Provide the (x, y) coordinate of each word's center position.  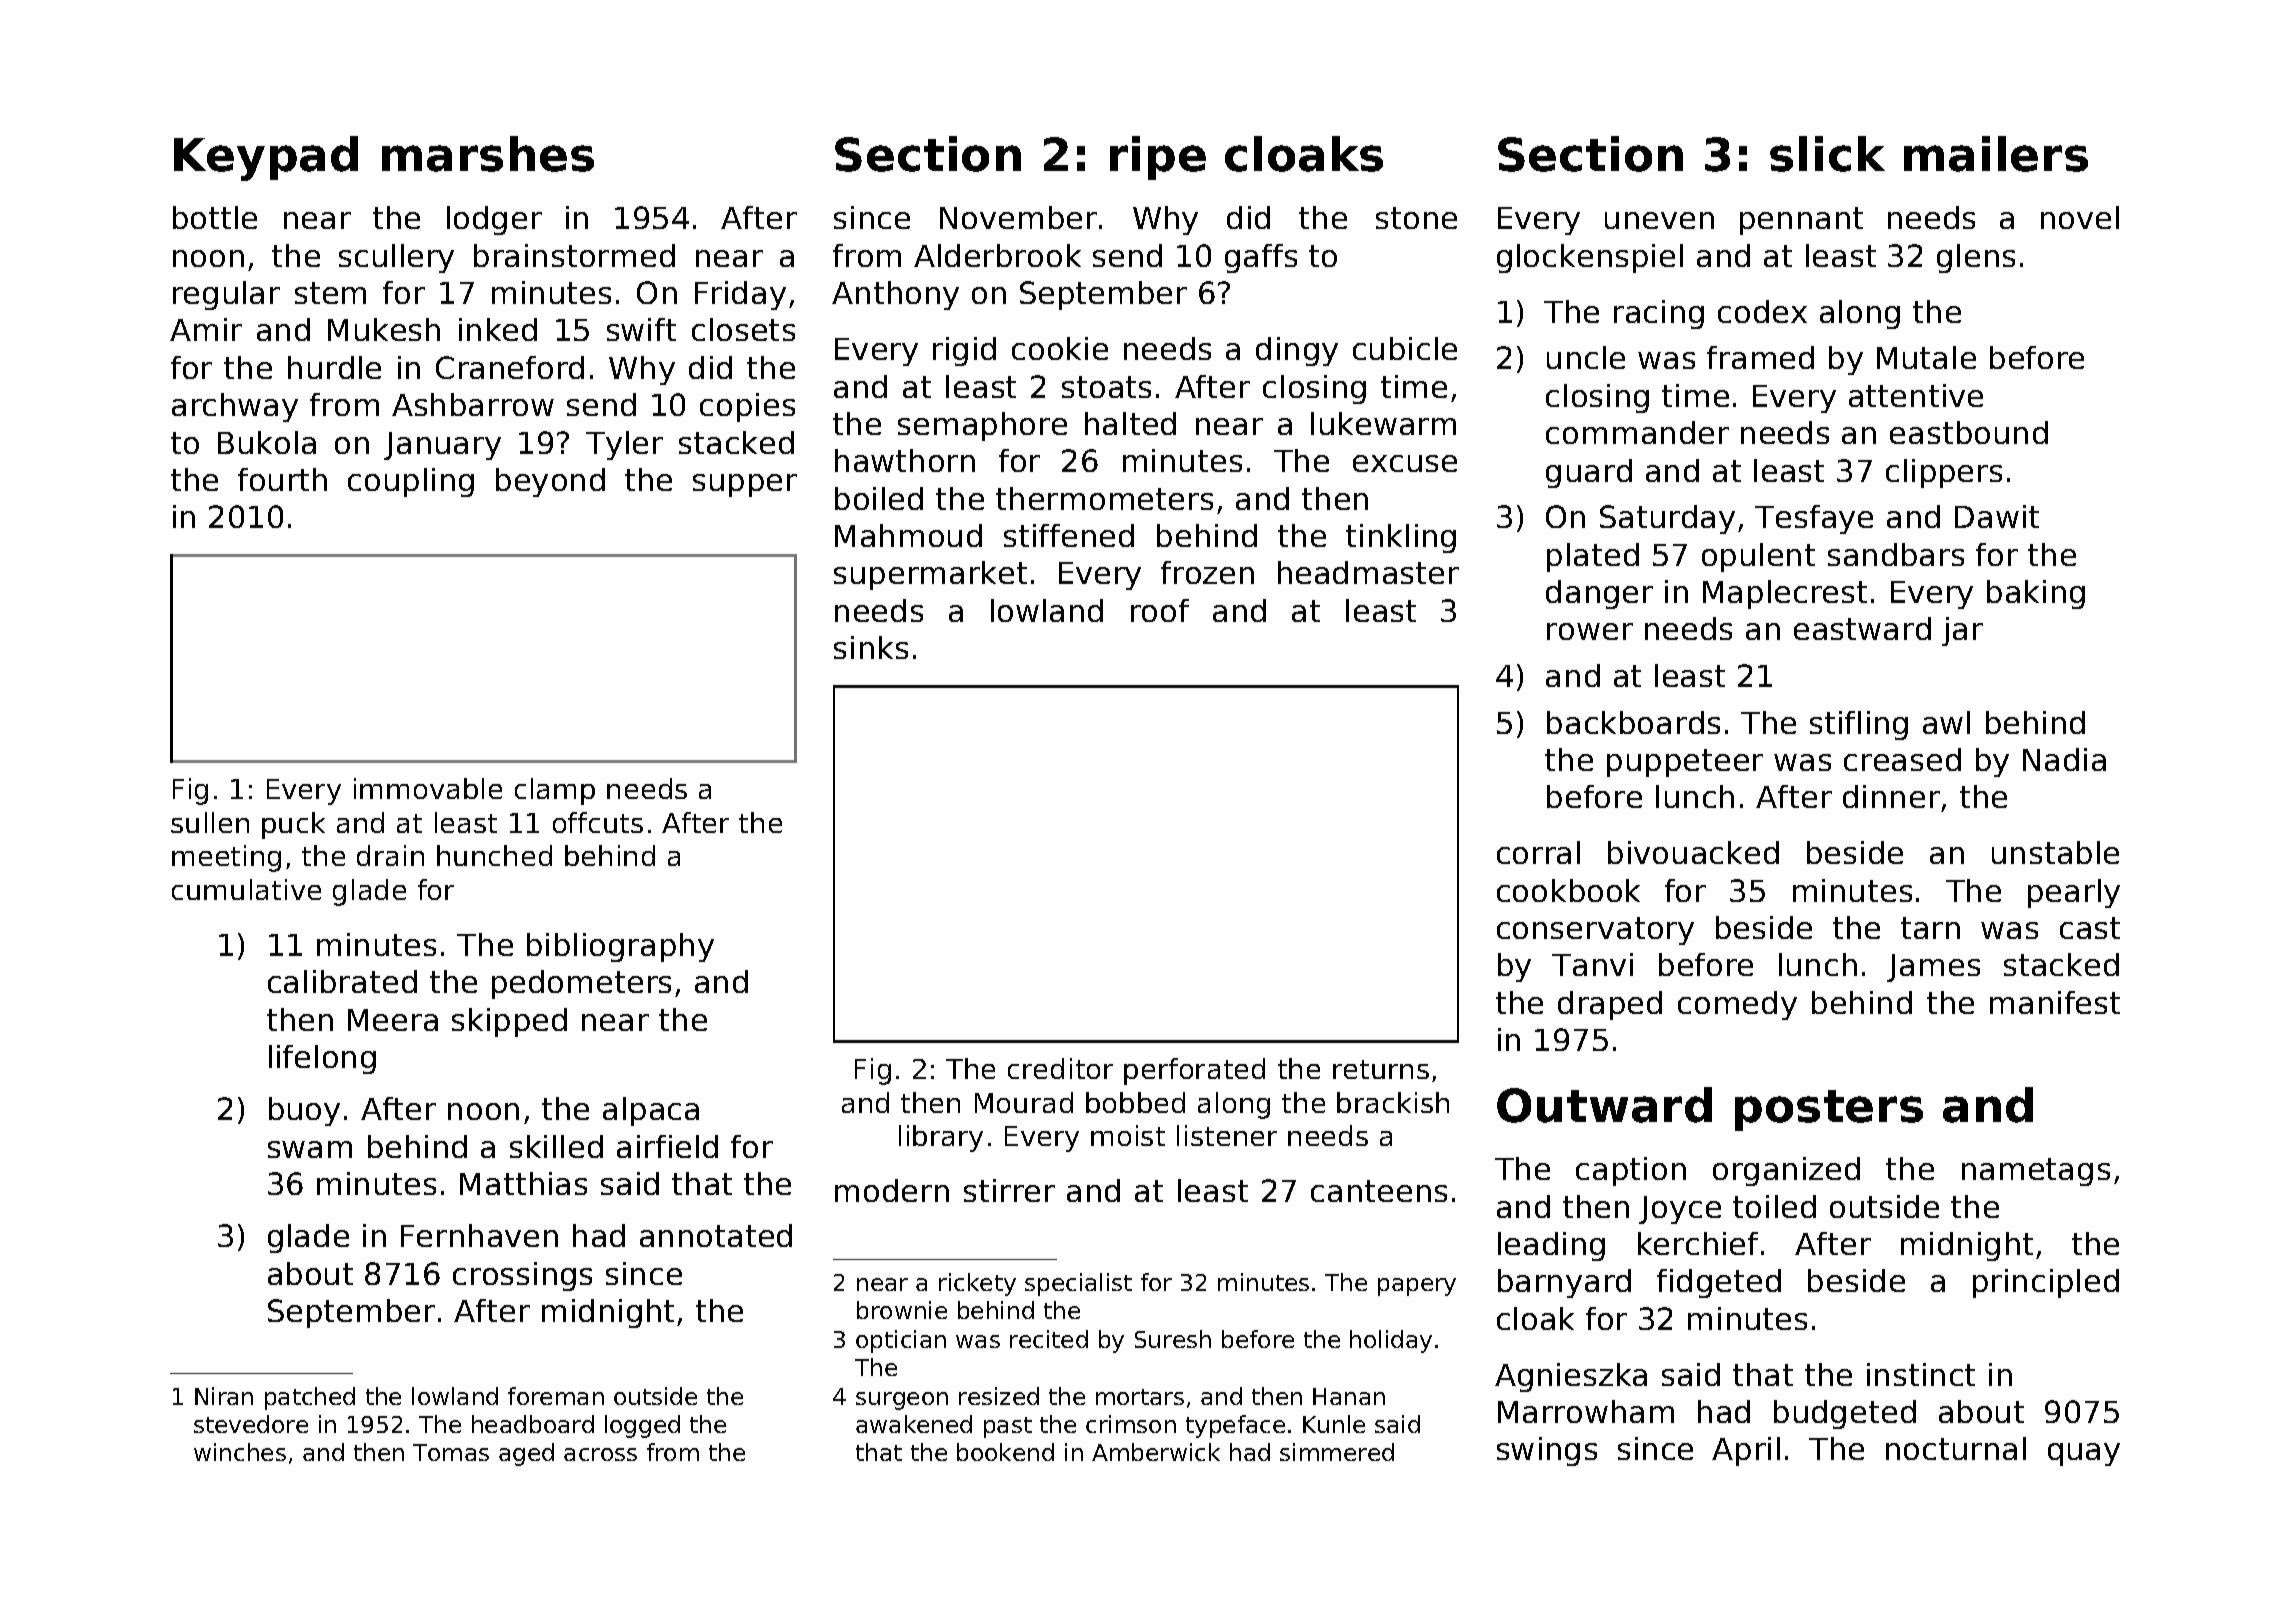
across (600, 1454)
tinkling (1401, 538)
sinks (871, 647)
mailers (1996, 154)
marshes (488, 154)
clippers (1944, 473)
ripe (1158, 158)
